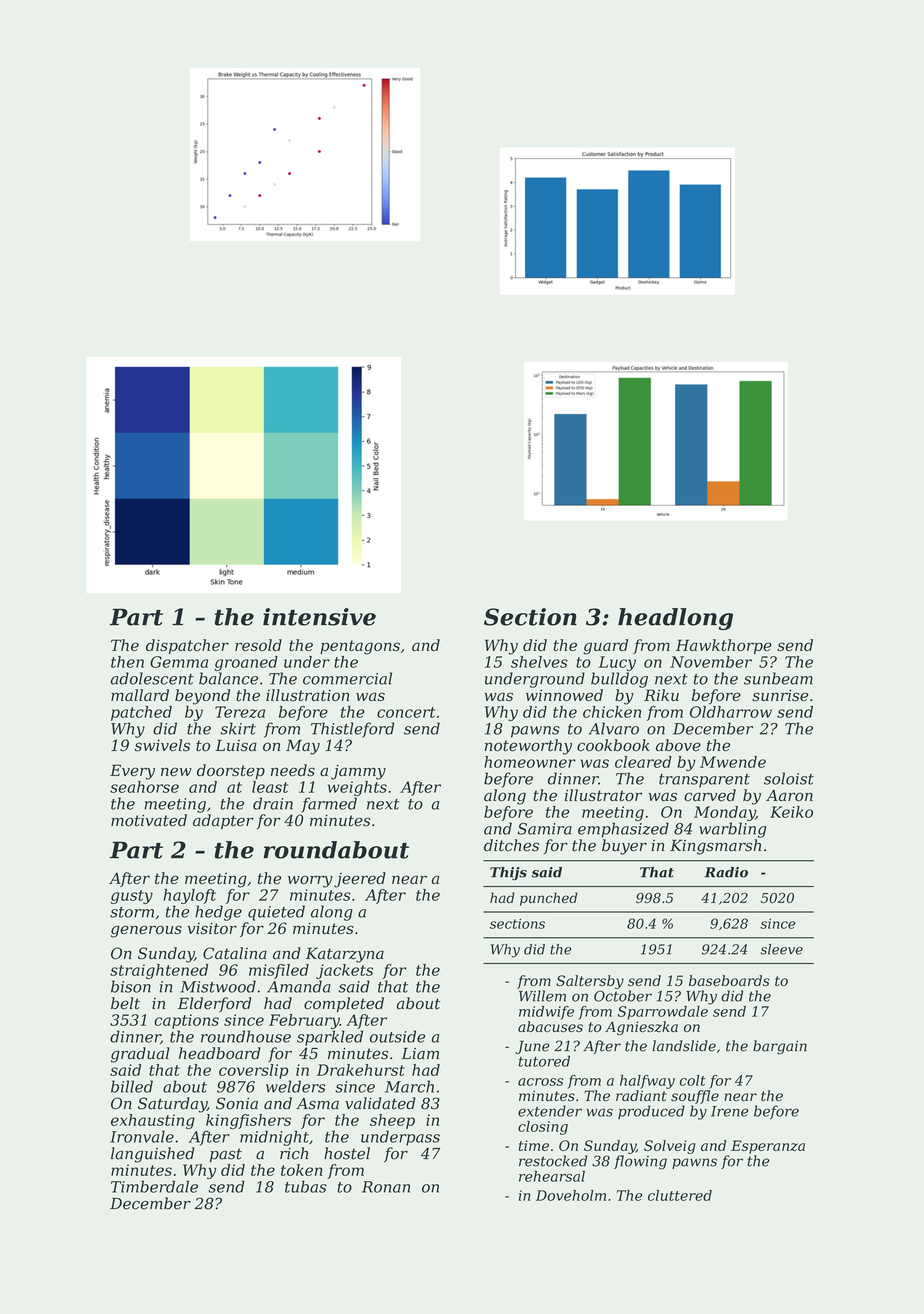 Image resolution: width=924 pixels, height=1314 pixels. What do you see at coordinates (202, 697) in the screenshot?
I see `beyond` at bounding box center [202, 697].
